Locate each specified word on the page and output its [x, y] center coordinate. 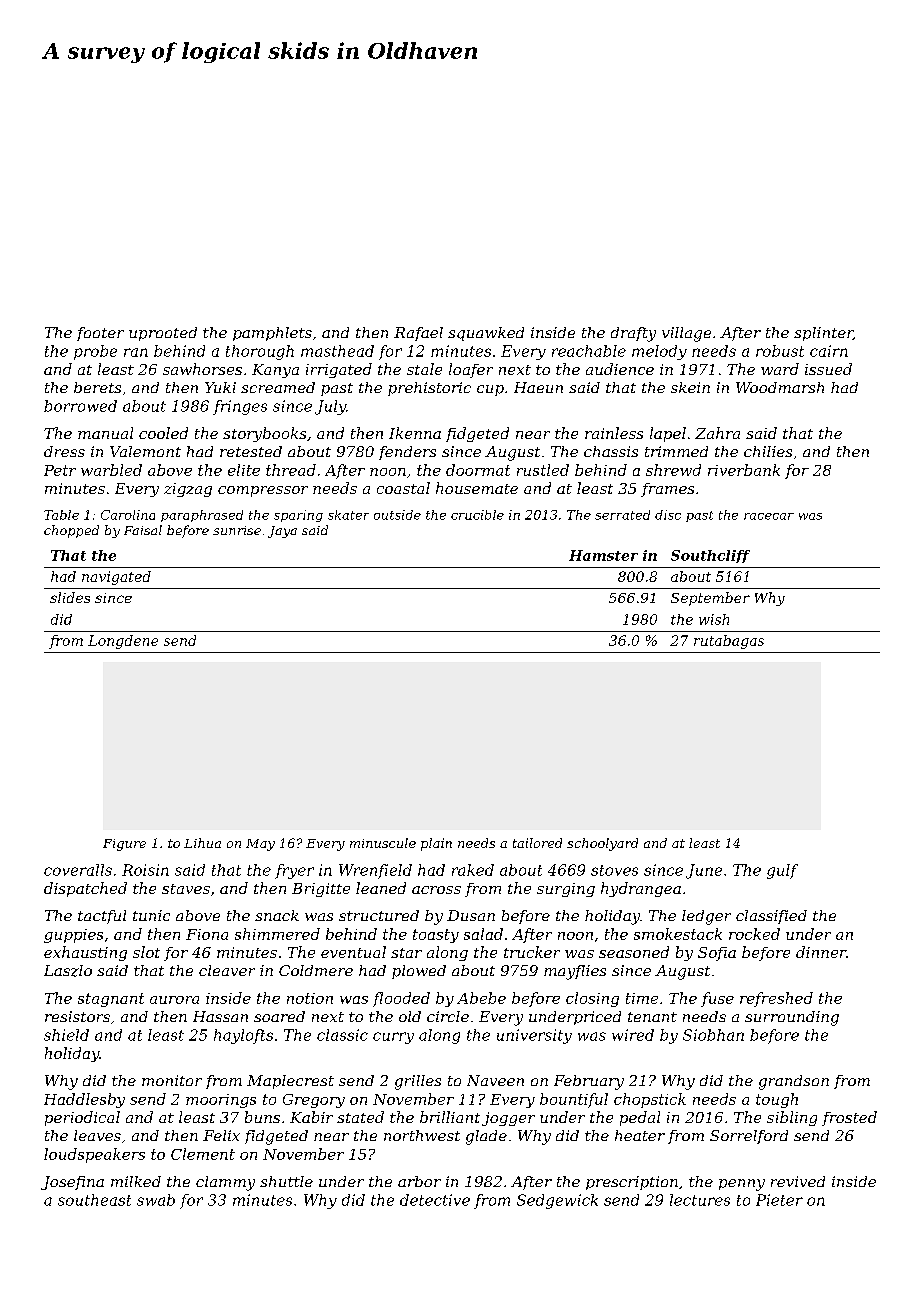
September [710, 599]
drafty [633, 334]
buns [262, 1117]
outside [397, 515]
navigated [116, 578]
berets [97, 387]
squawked [486, 334]
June [704, 871]
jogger [508, 1119]
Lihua [202, 843]
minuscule [383, 843]
